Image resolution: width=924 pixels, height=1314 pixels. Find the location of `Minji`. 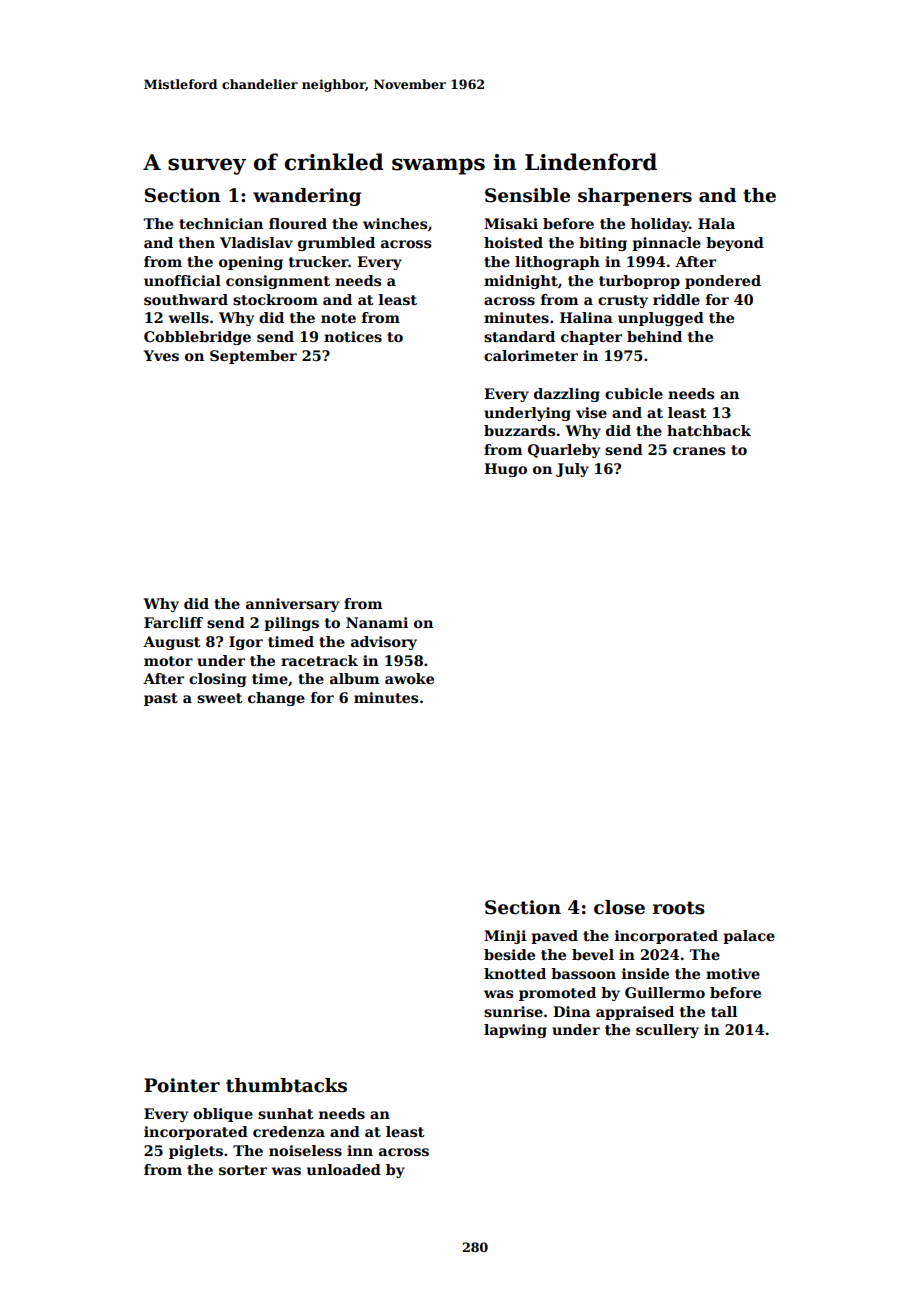

Minji is located at coordinates (505, 937).
